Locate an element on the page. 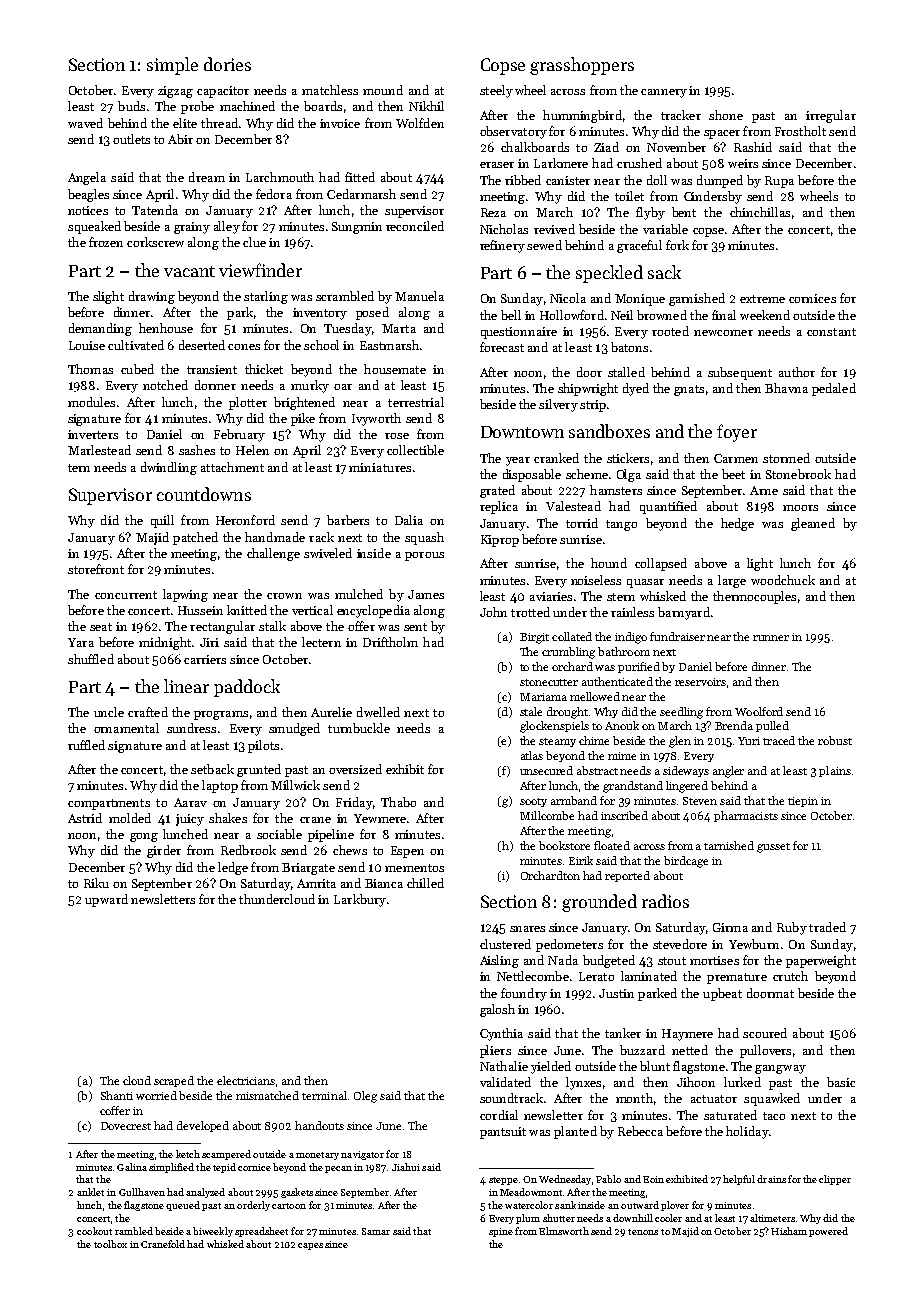  pilots is located at coordinates (263, 746).
